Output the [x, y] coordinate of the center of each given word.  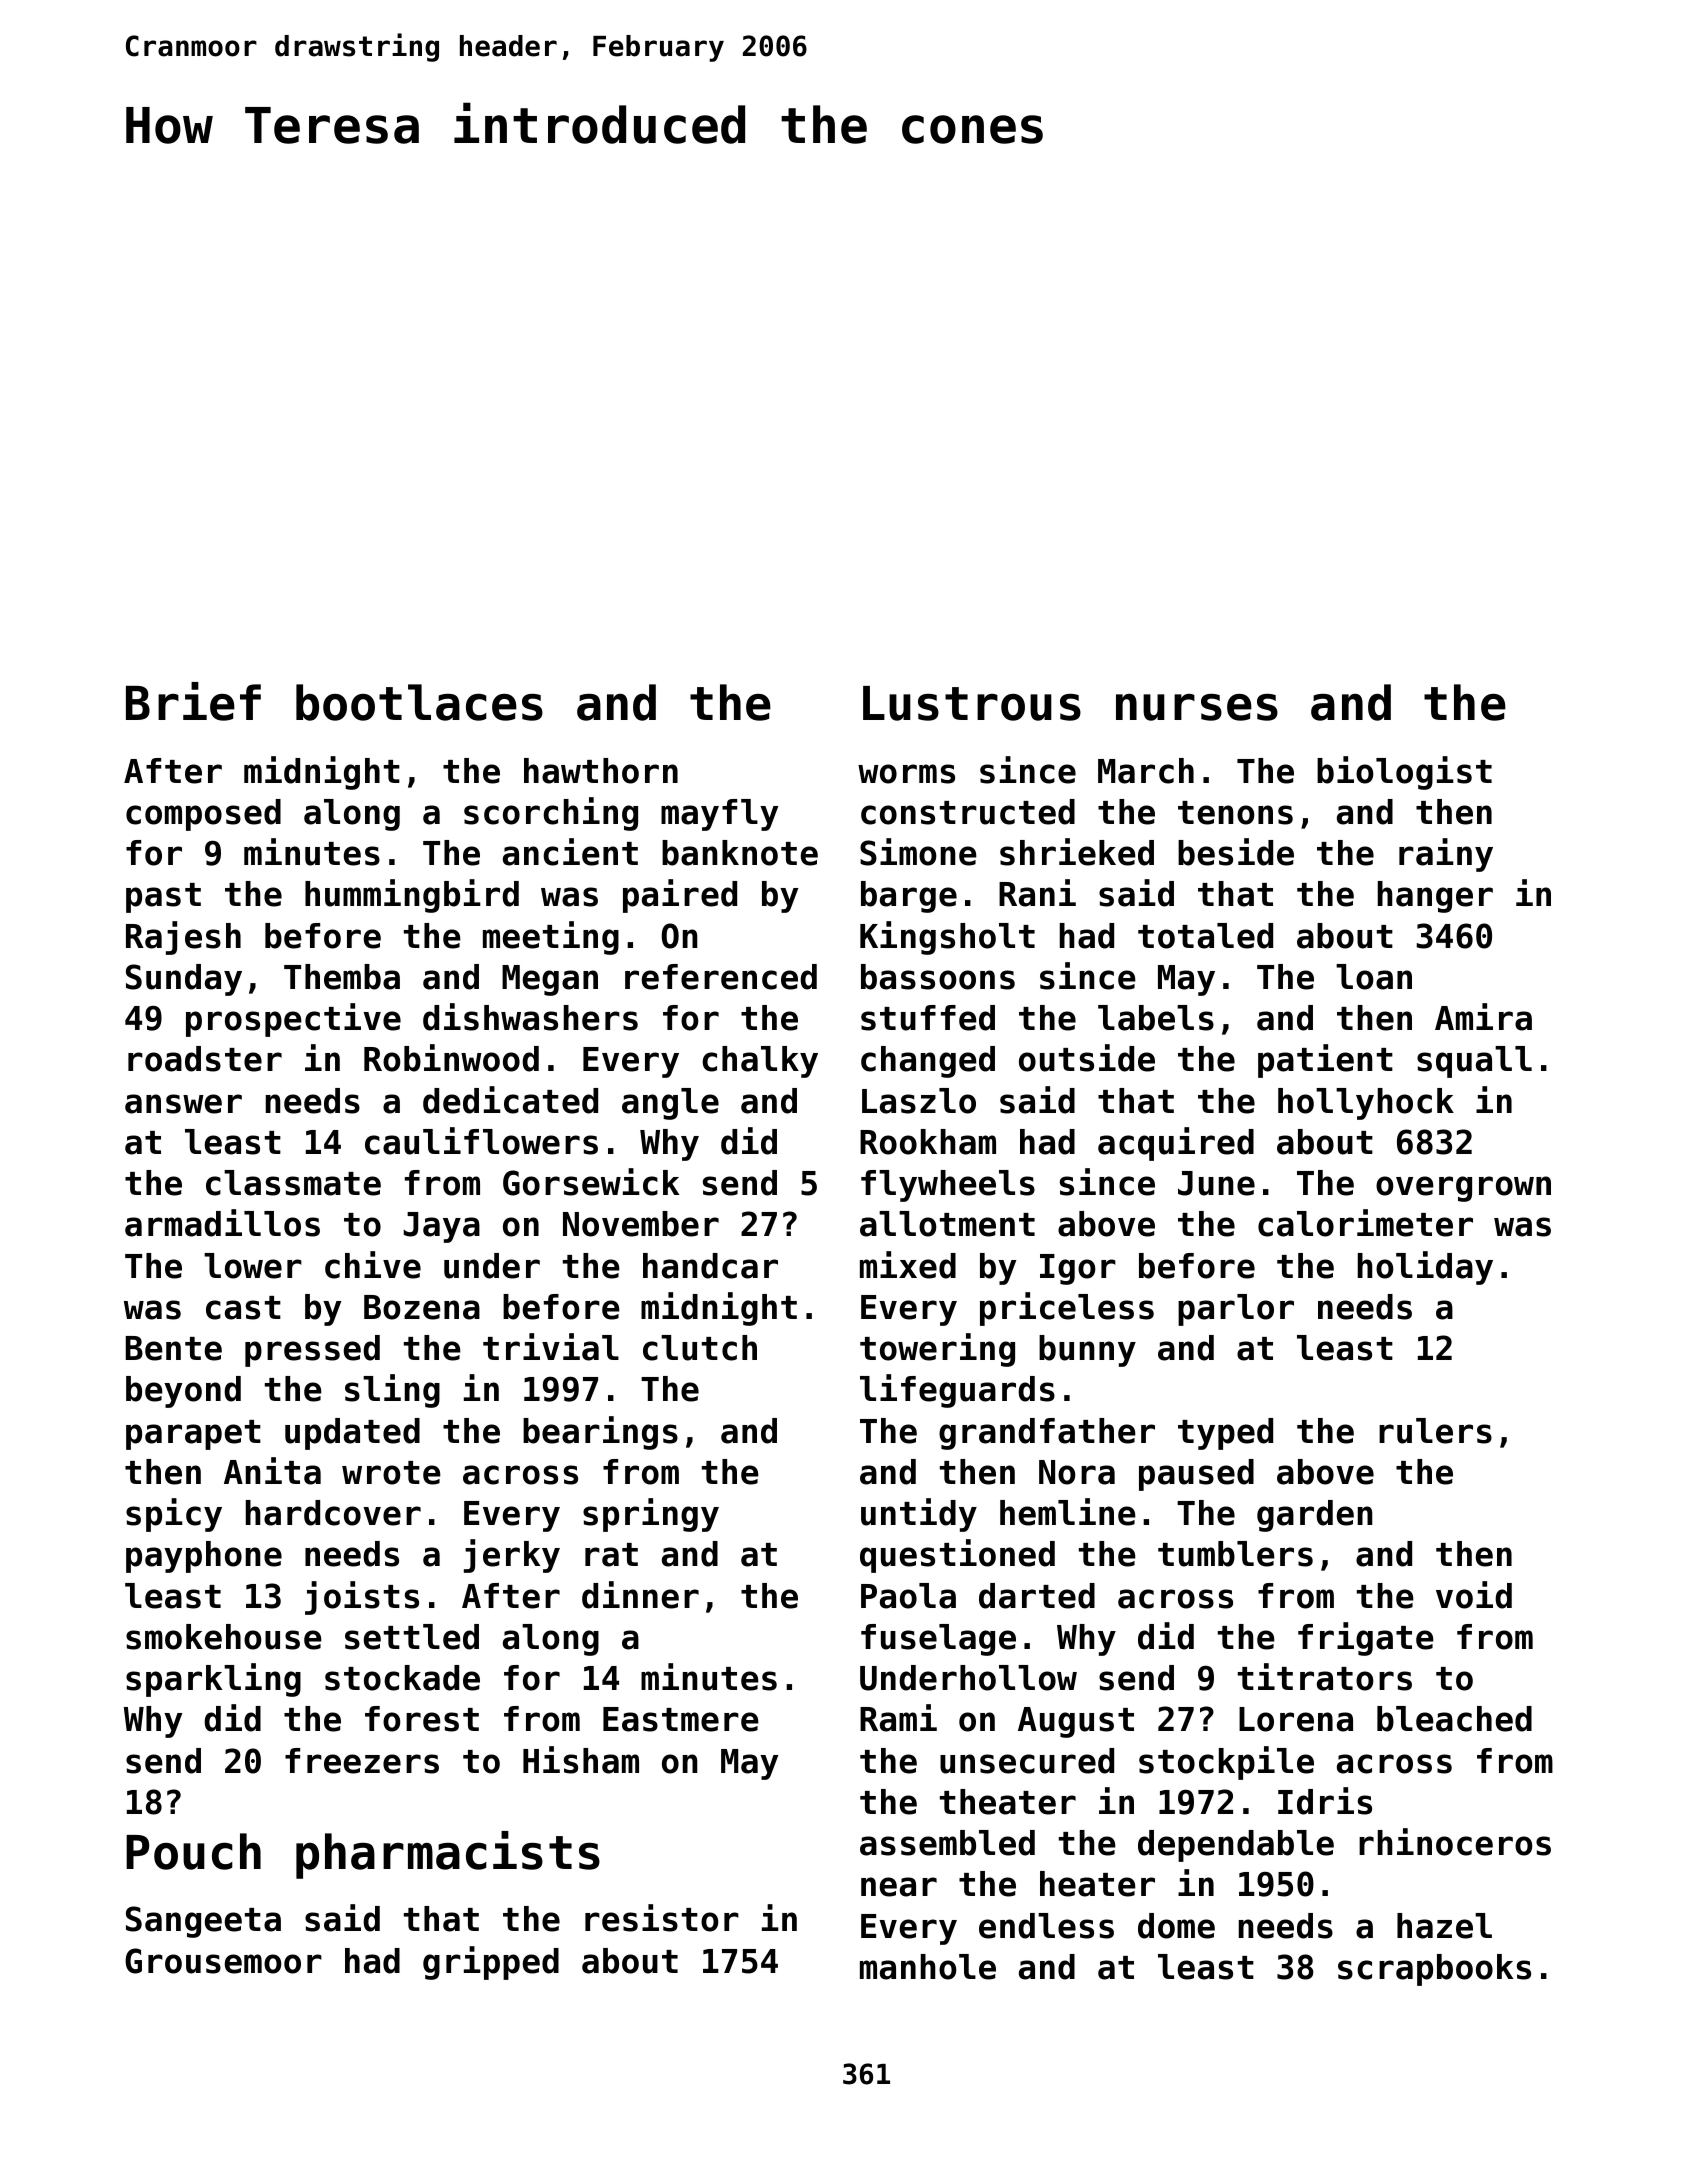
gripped [491, 1963]
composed [203, 815]
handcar [710, 1266]
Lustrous [972, 703]
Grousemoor [223, 1961]
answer [183, 1104]
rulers [1435, 1431]
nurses [1197, 707]
